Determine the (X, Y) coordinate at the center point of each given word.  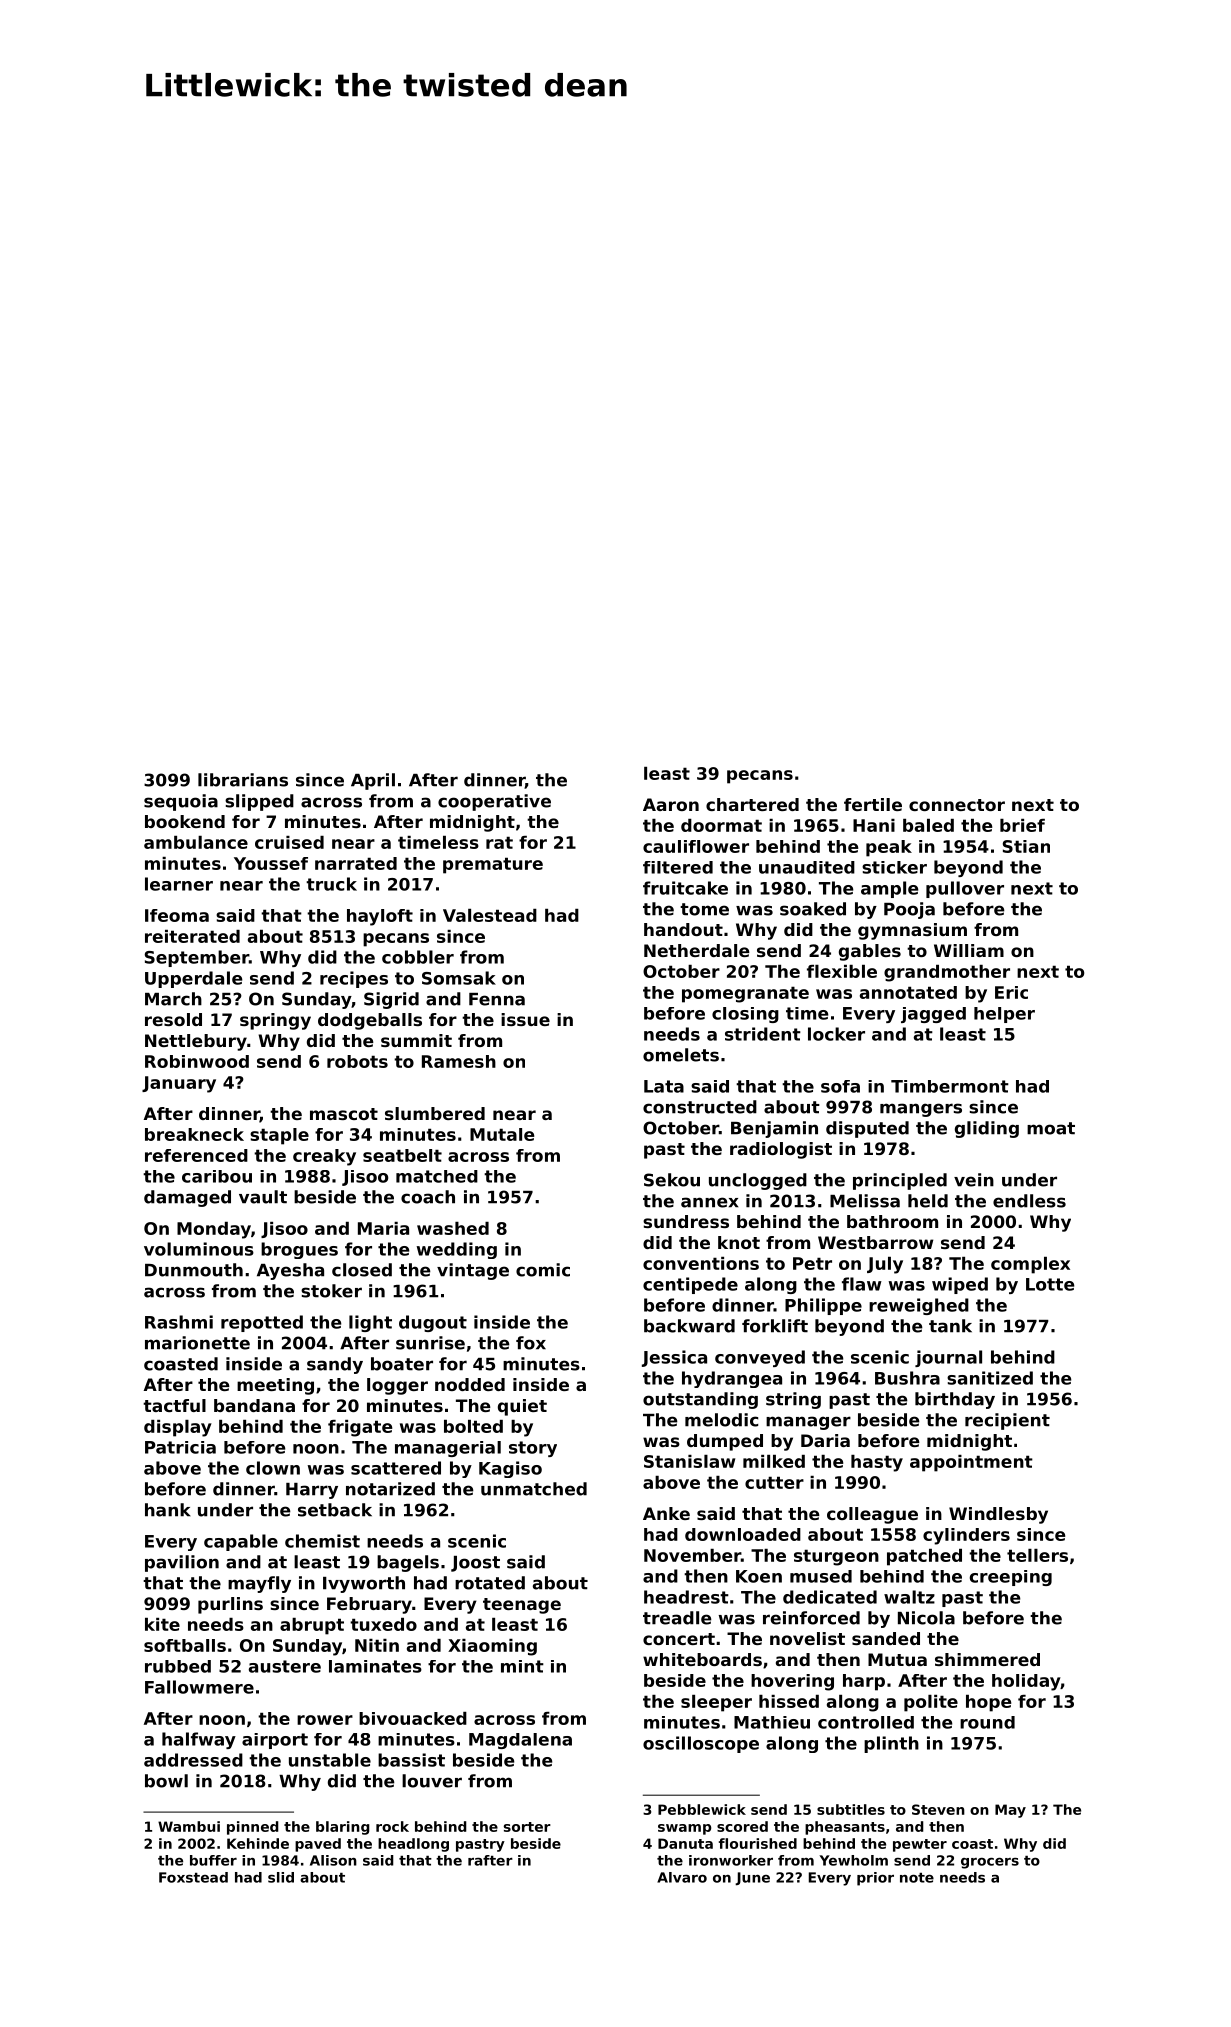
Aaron (671, 804)
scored (742, 1826)
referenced (196, 1155)
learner (179, 884)
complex (1030, 1265)
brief (1022, 825)
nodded (470, 1384)
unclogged (758, 1181)
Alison (333, 1860)
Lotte (1050, 1284)
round (987, 1722)
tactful (174, 1405)
